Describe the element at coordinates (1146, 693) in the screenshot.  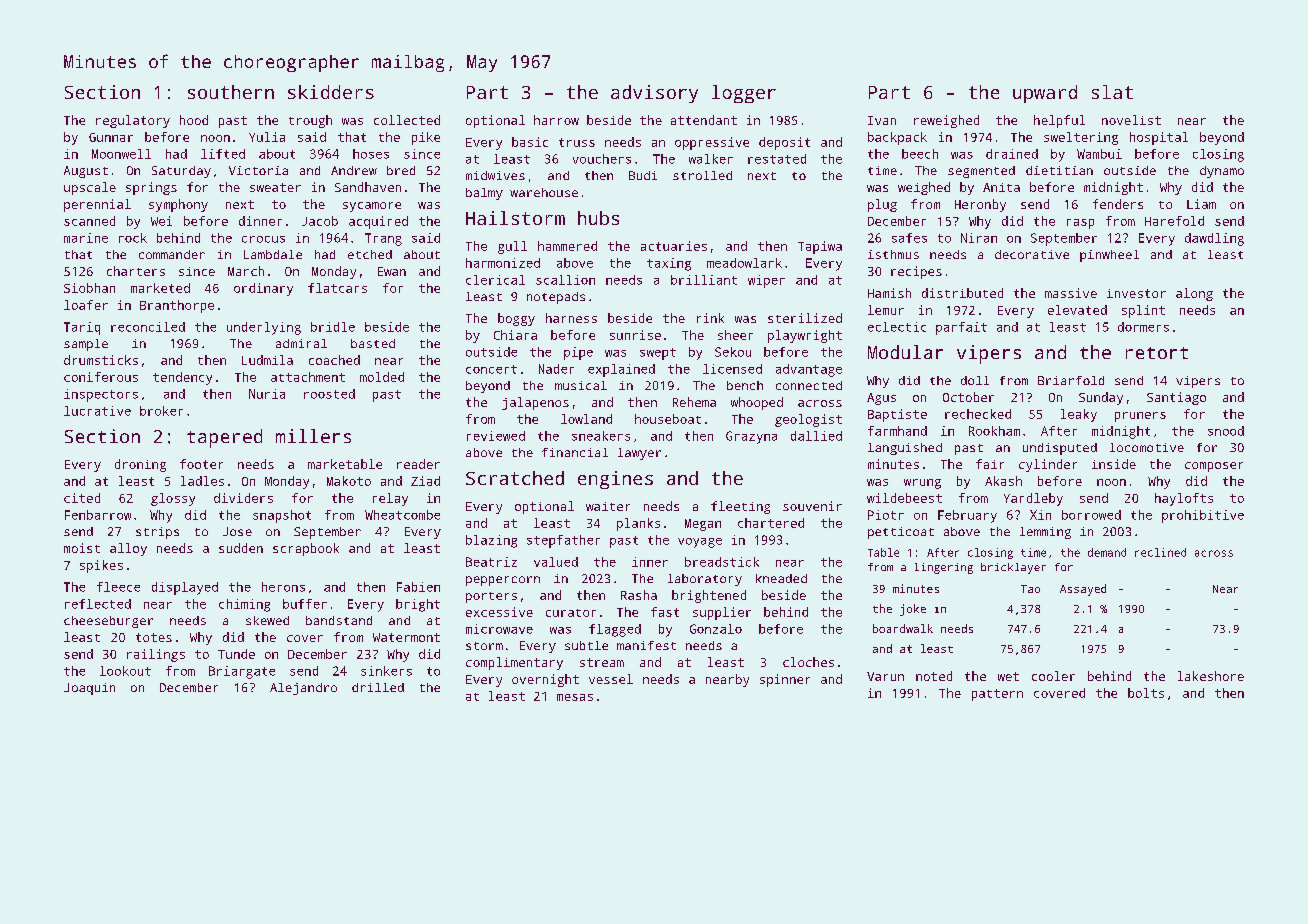
I see `bolts` at that location.
